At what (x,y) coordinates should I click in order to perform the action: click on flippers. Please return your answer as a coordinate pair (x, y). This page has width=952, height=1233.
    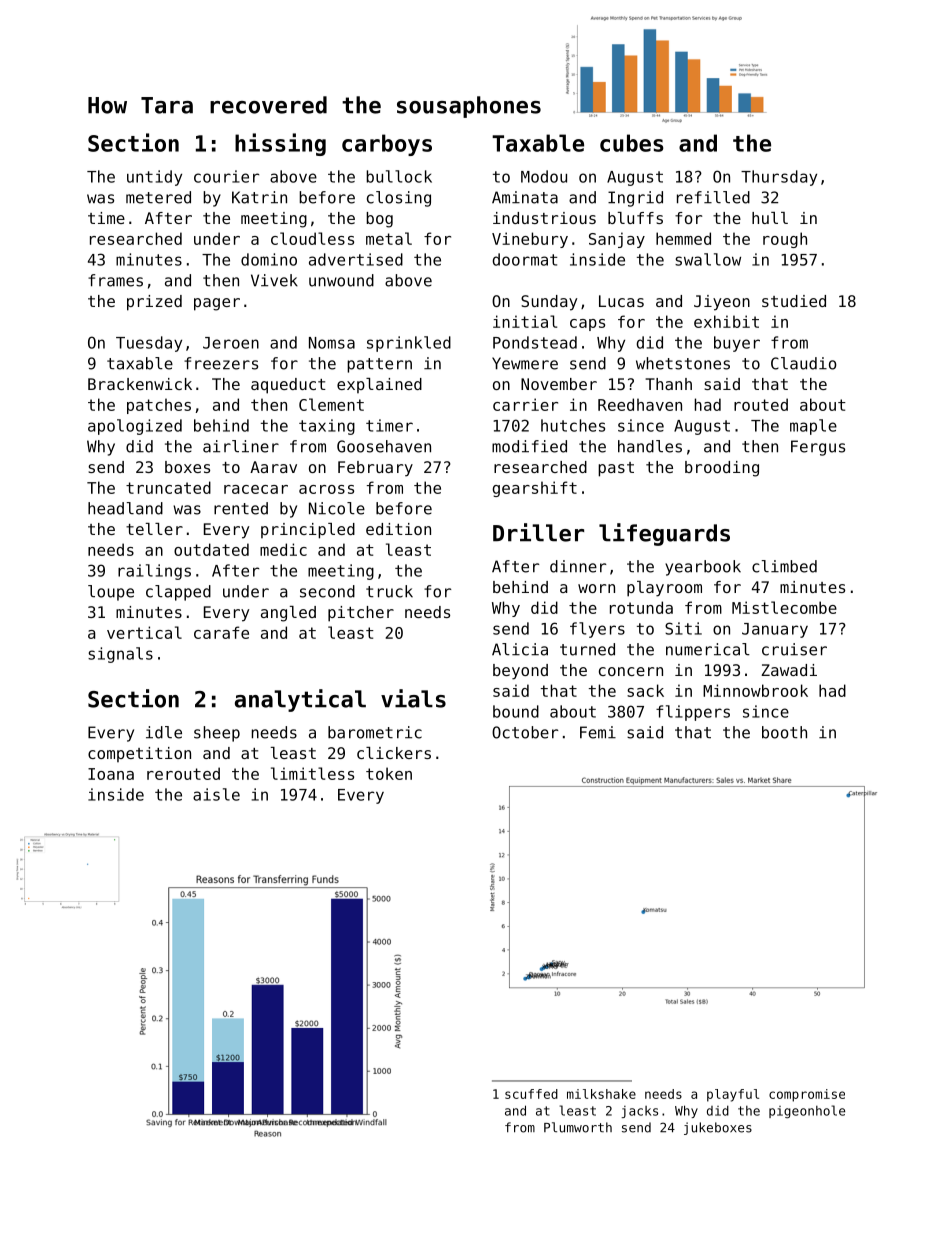
    Looking at the image, I should click on (693, 713).
